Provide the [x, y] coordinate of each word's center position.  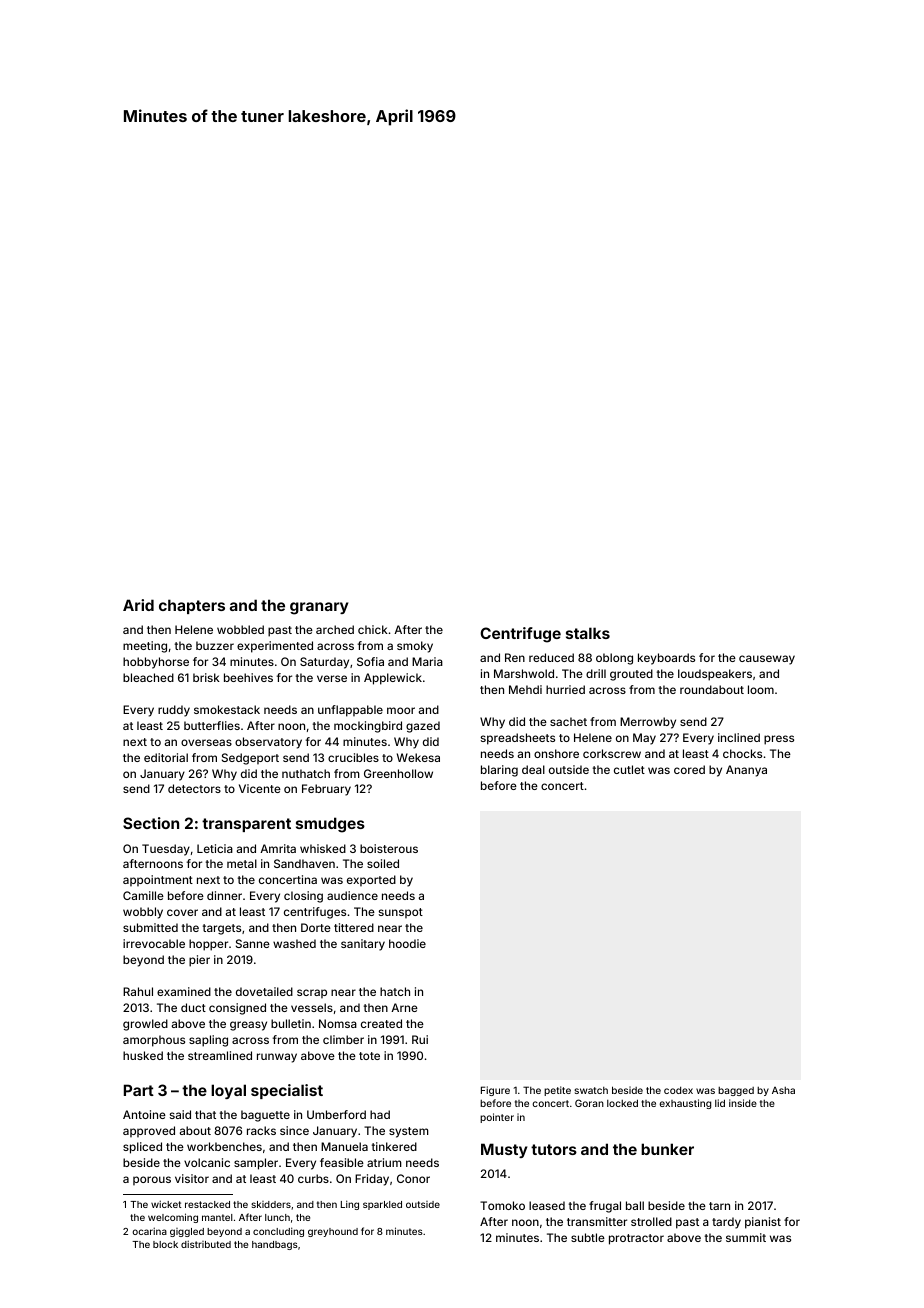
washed [294, 943]
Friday [372, 1180]
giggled [187, 1232]
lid [720, 1103]
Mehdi [525, 689]
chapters [192, 606]
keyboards [666, 659]
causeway [767, 660]
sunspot [401, 913]
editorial [166, 757]
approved [149, 1131]
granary [319, 608]
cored [689, 769]
